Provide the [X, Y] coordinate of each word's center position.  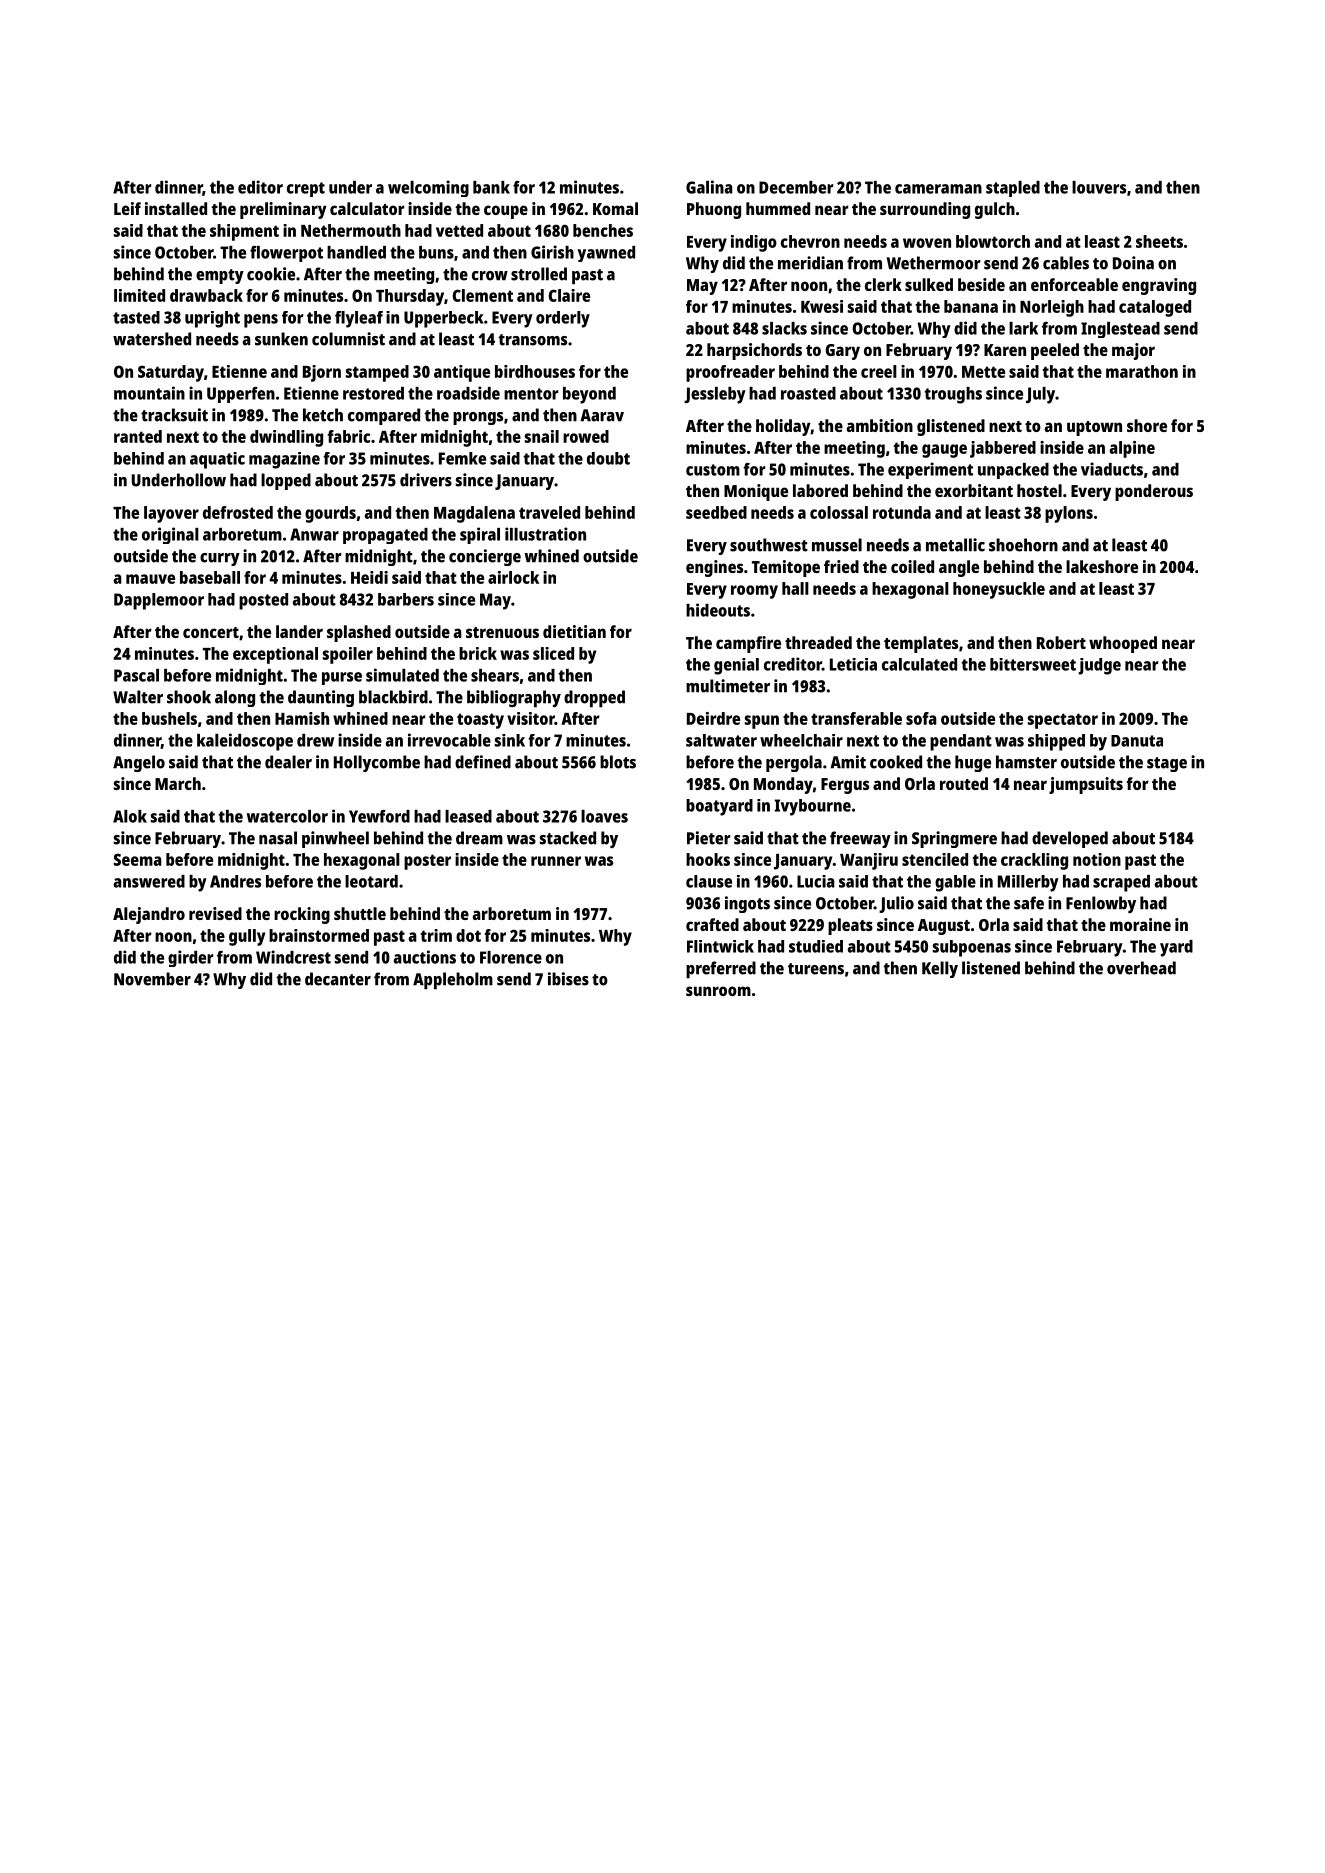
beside [981, 284]
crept [306, 189]
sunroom [718, 991]
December [796, 187]
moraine [1140, 924]
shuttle [360, 913]
